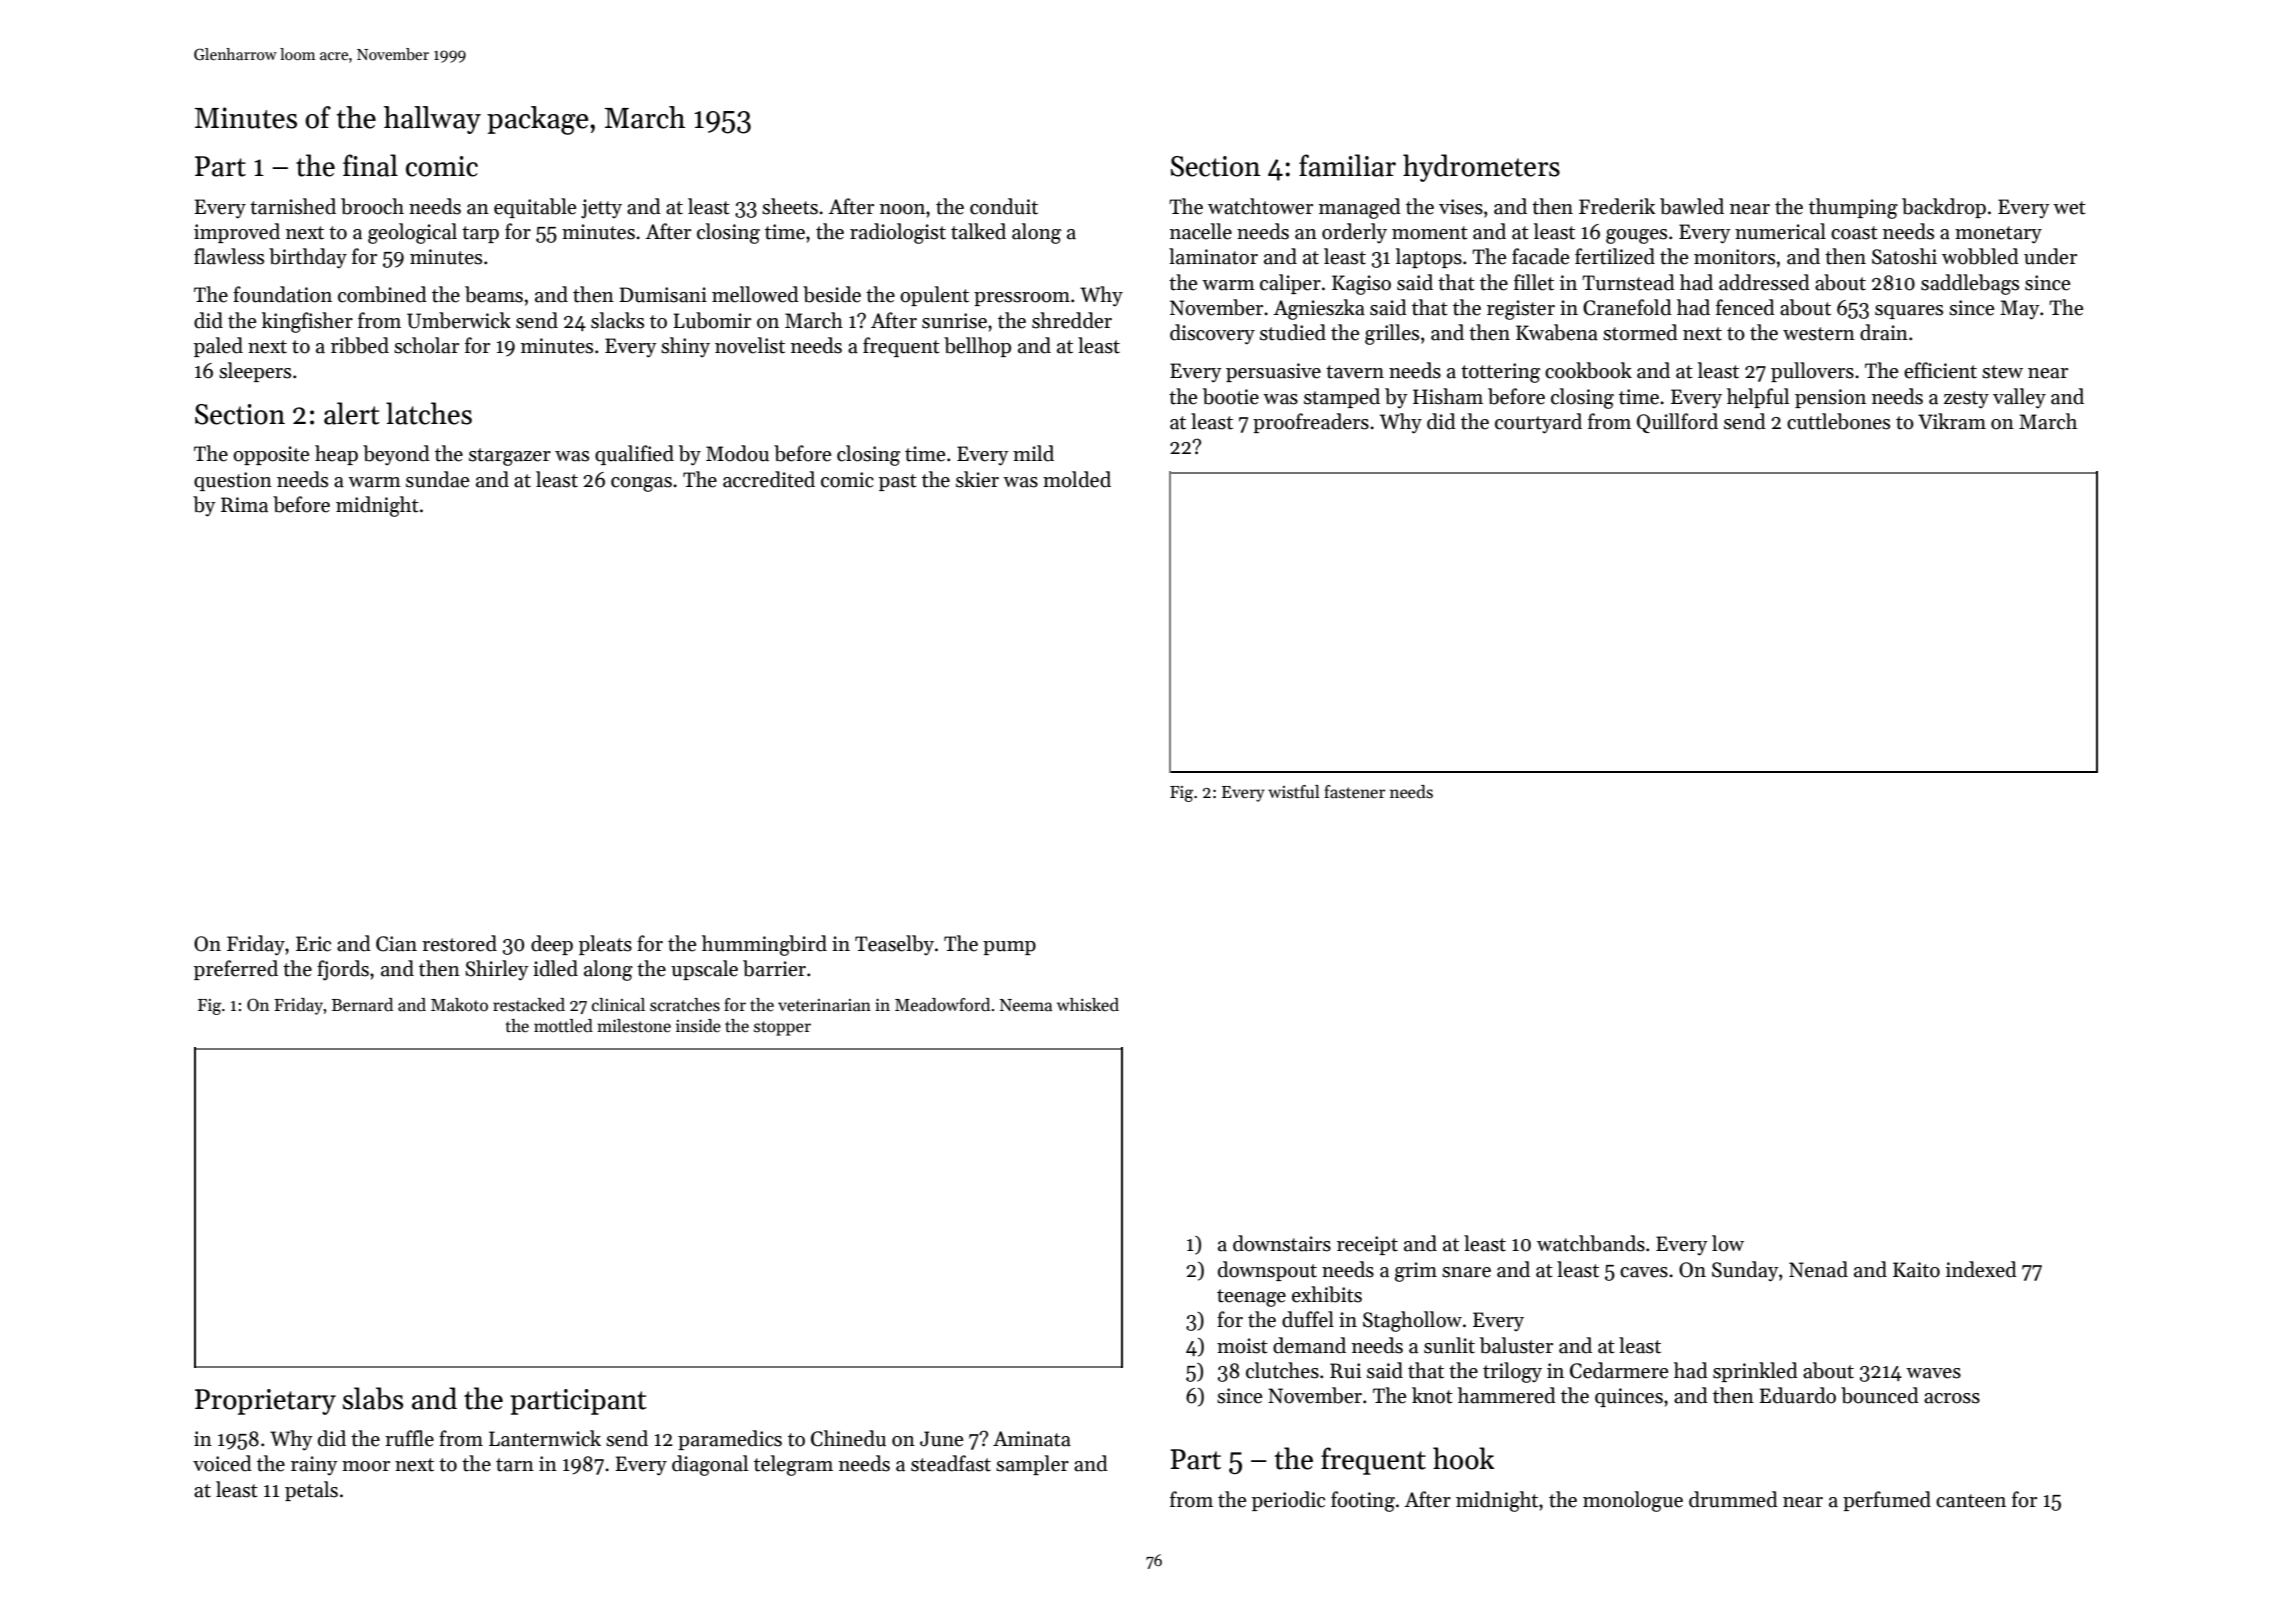 The image size is (2292, 1620). What do you see at coordinates (308, 258) in the image?
I see `birthday` at bounding box center [308, 258].
